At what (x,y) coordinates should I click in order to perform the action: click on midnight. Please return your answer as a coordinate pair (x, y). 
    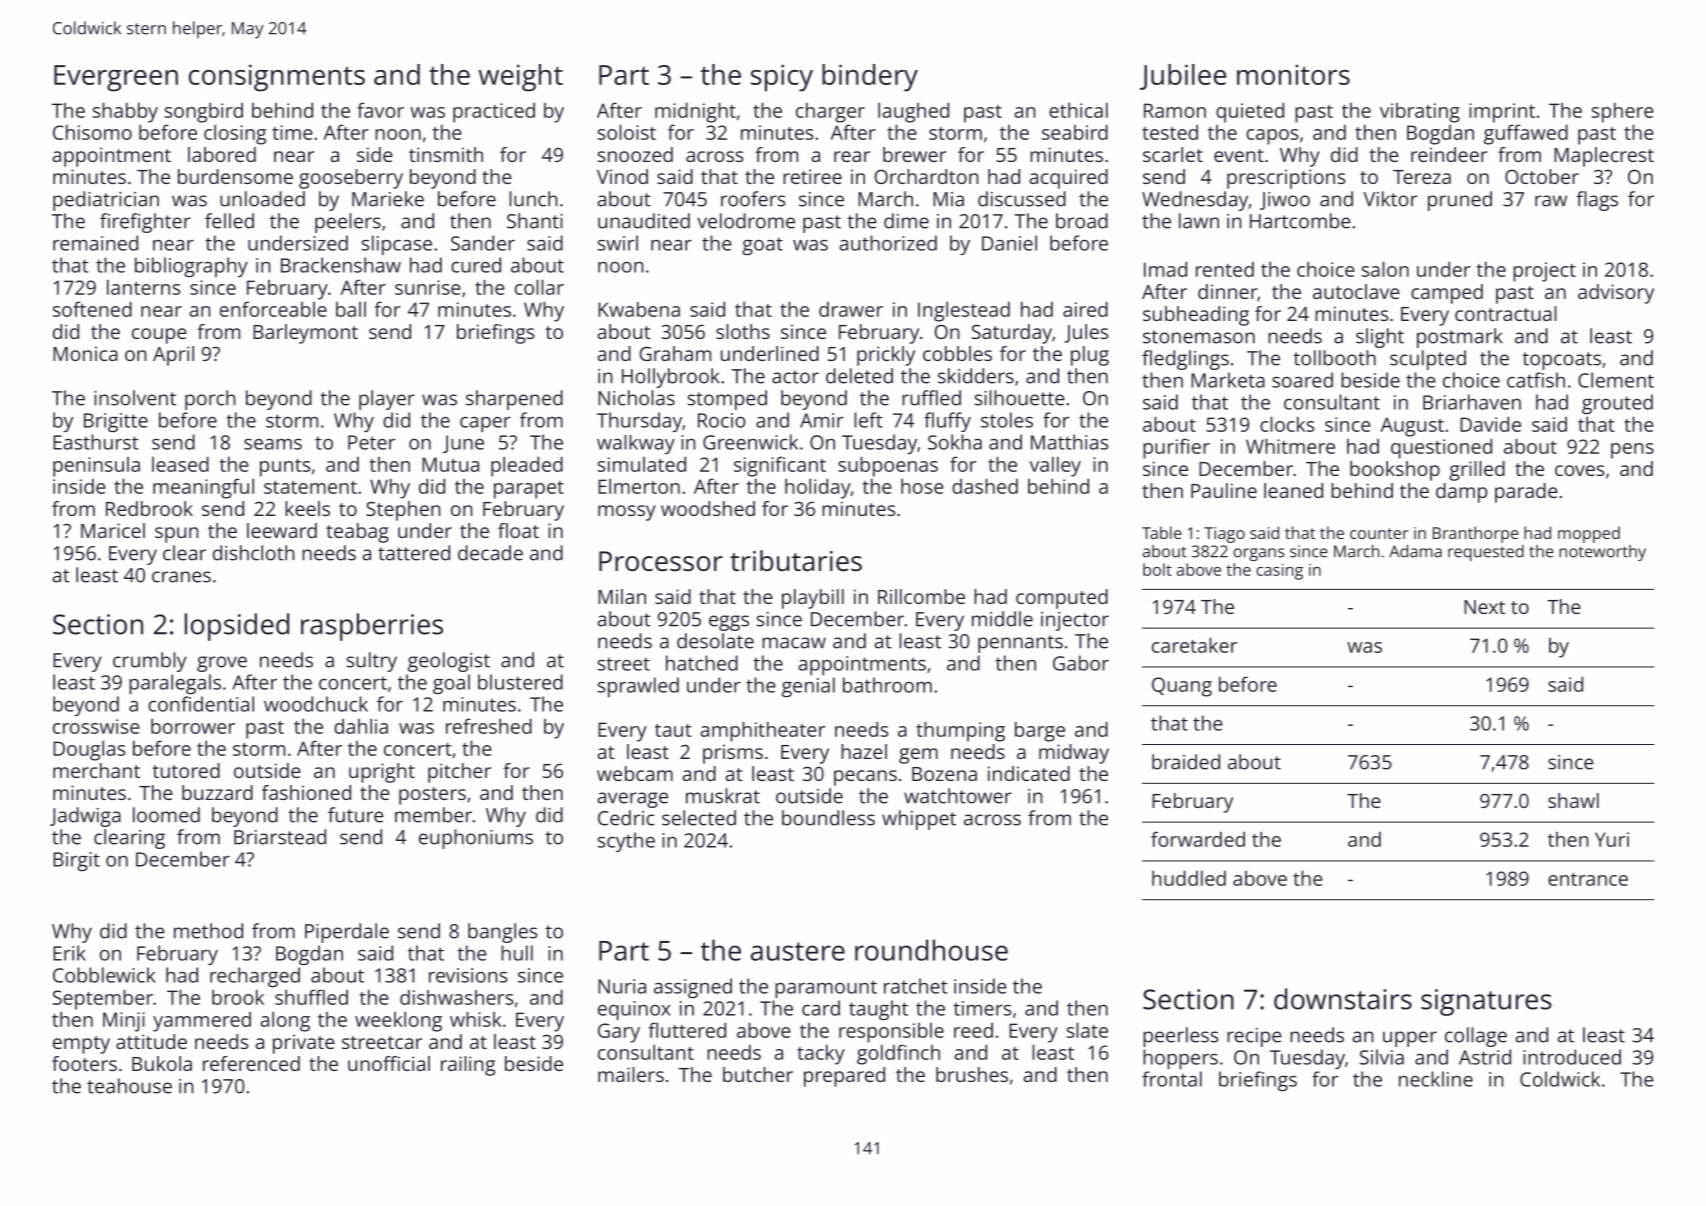
    Looking at the image, I should click on (695, 112).
